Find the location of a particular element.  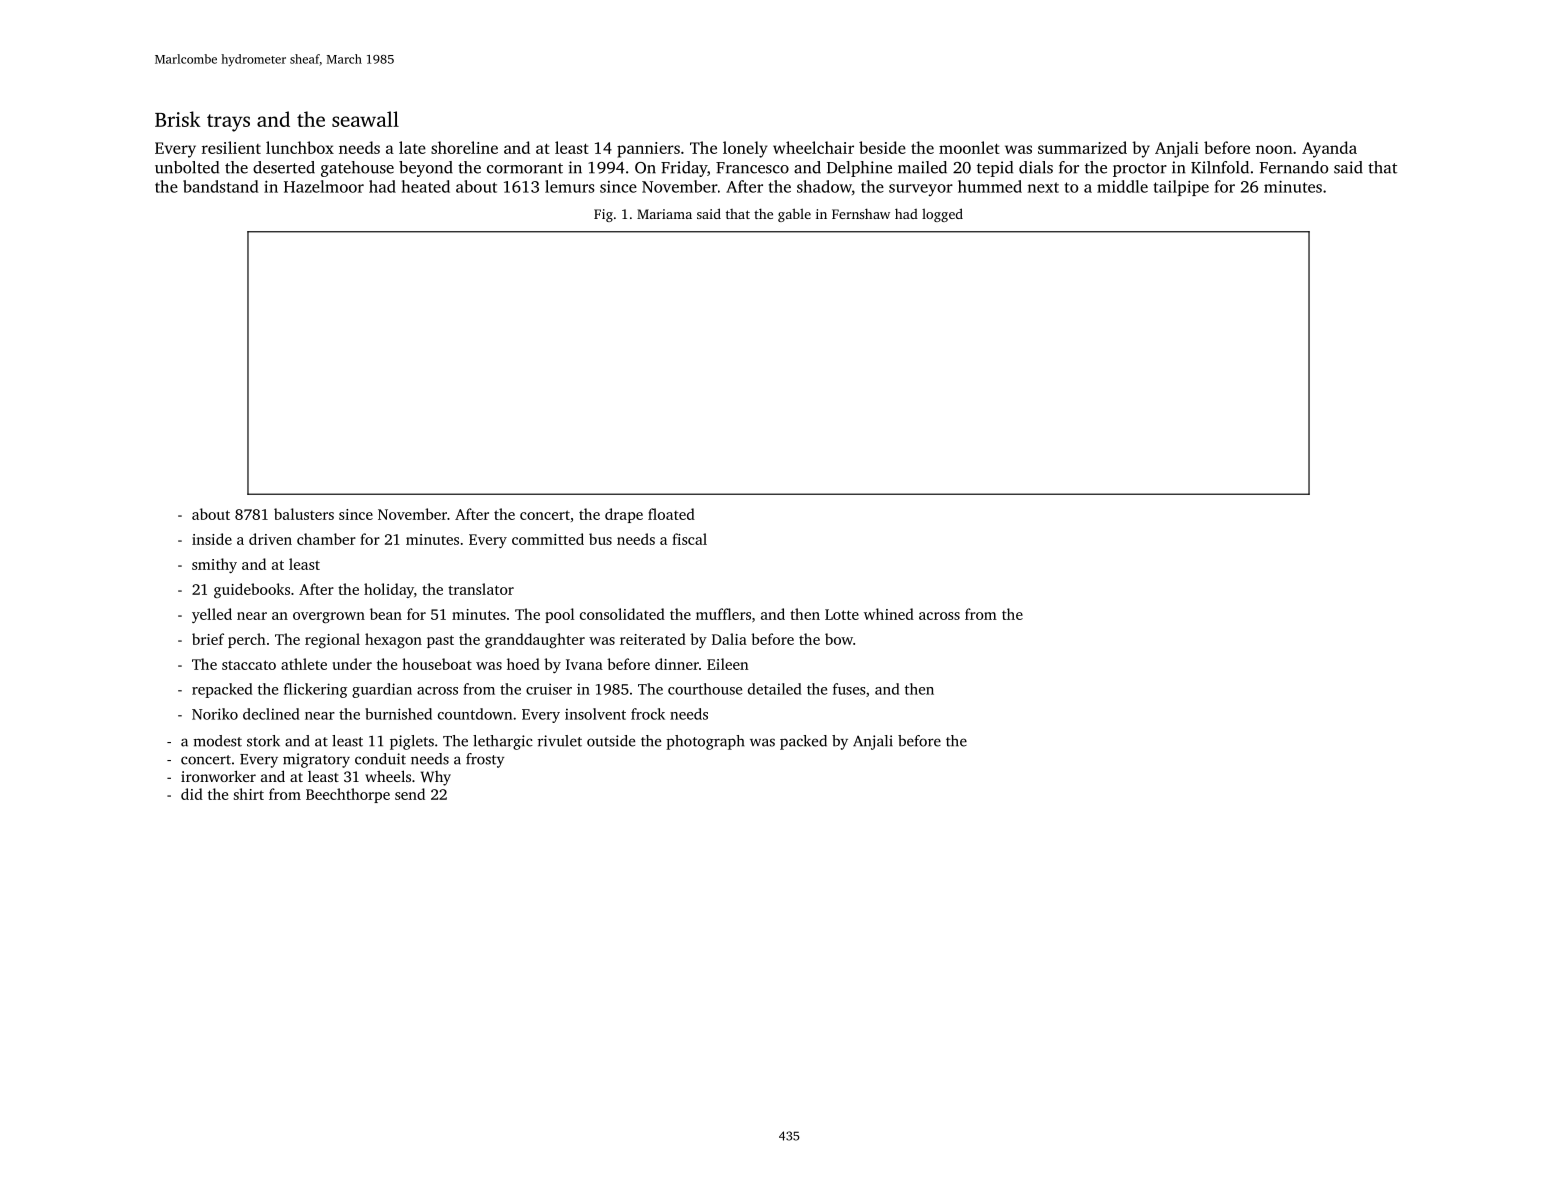

wheelchair is located at coordinates (813, 147).
